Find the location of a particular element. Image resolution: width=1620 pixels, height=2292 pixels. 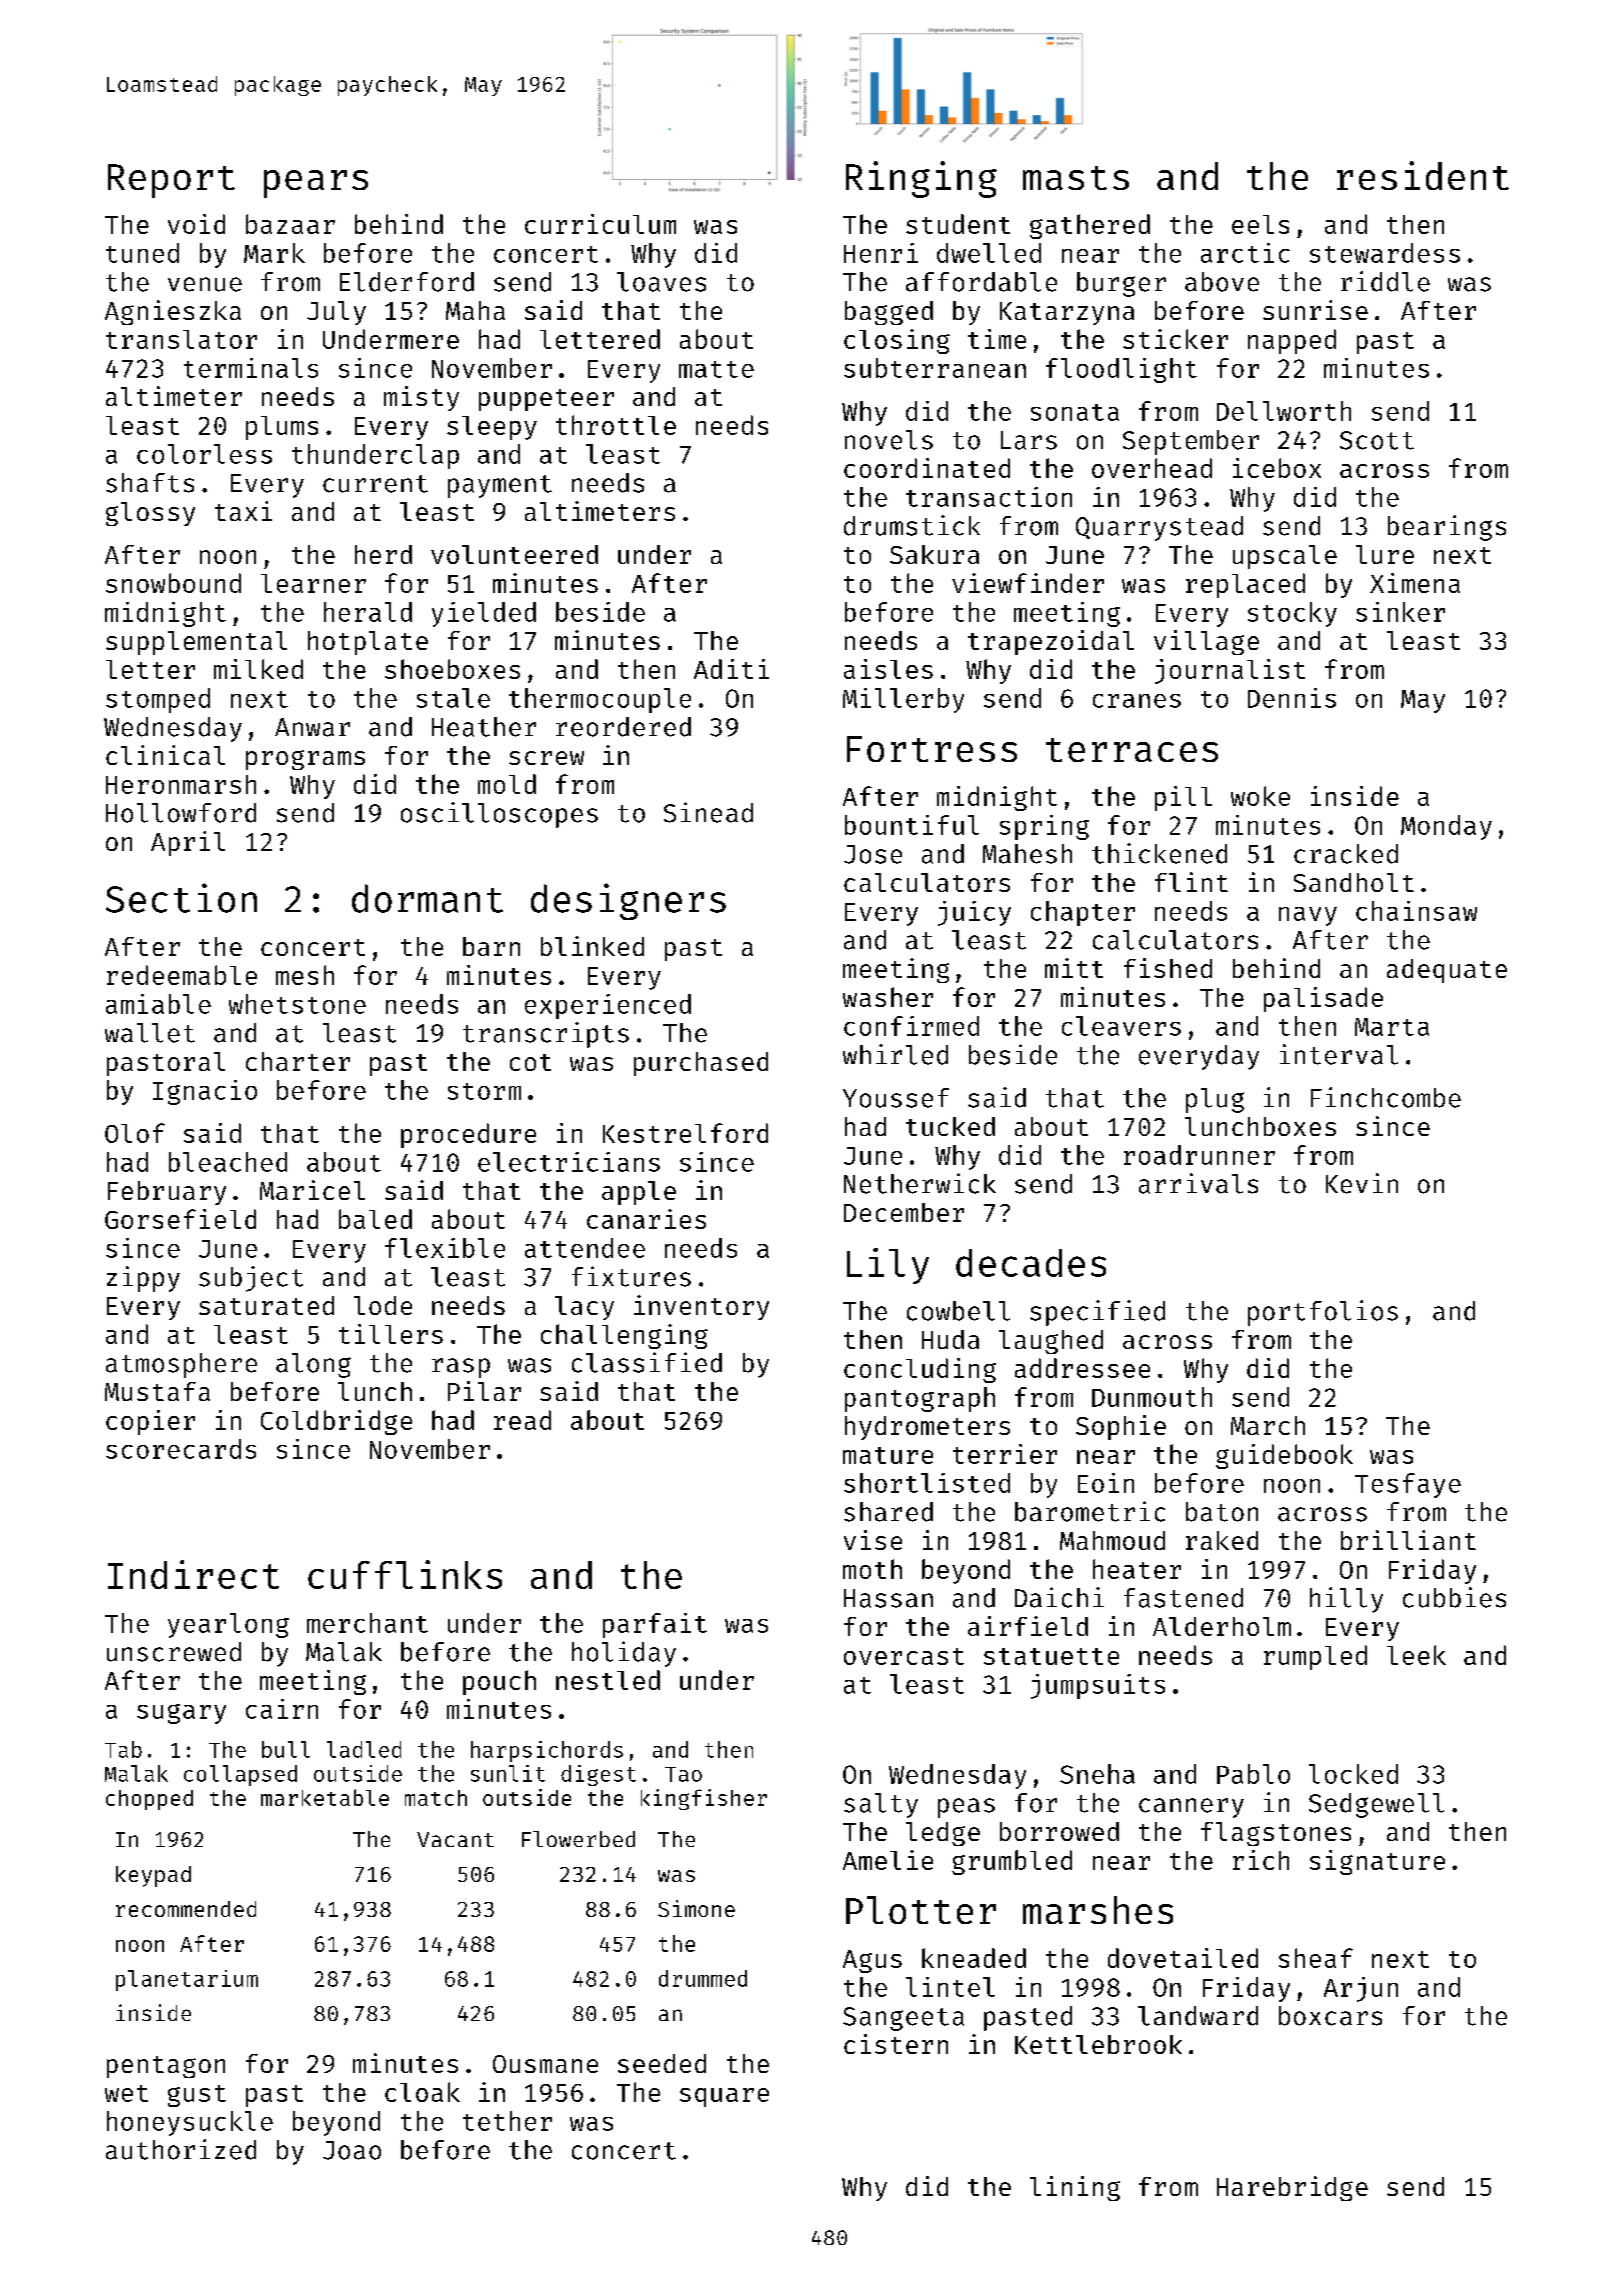

throttle is located at coordinates (616, 425).
